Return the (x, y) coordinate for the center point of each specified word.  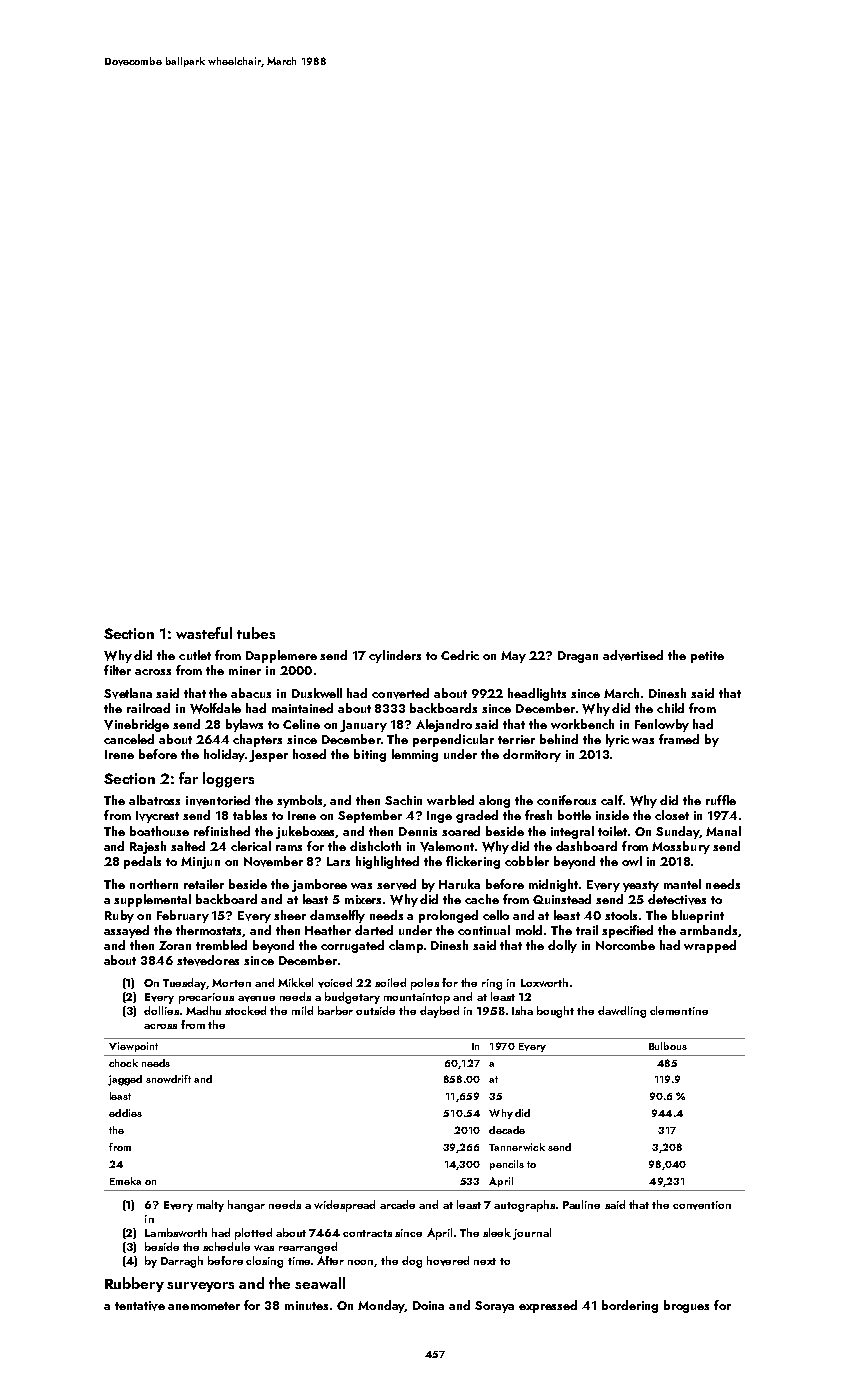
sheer (290, 915)
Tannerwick (517, 1147)
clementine (679, 1010)
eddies (125, 1113)
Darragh (182, 1262)
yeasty (641, 886)
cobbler (527, 861)
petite (707, 657)
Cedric (460, 655)
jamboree (319, 885)
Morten (231, 983)
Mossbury (681, 847)
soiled (390, 982)
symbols (300, 801)
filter (117, 670)
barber (335, 1010)
